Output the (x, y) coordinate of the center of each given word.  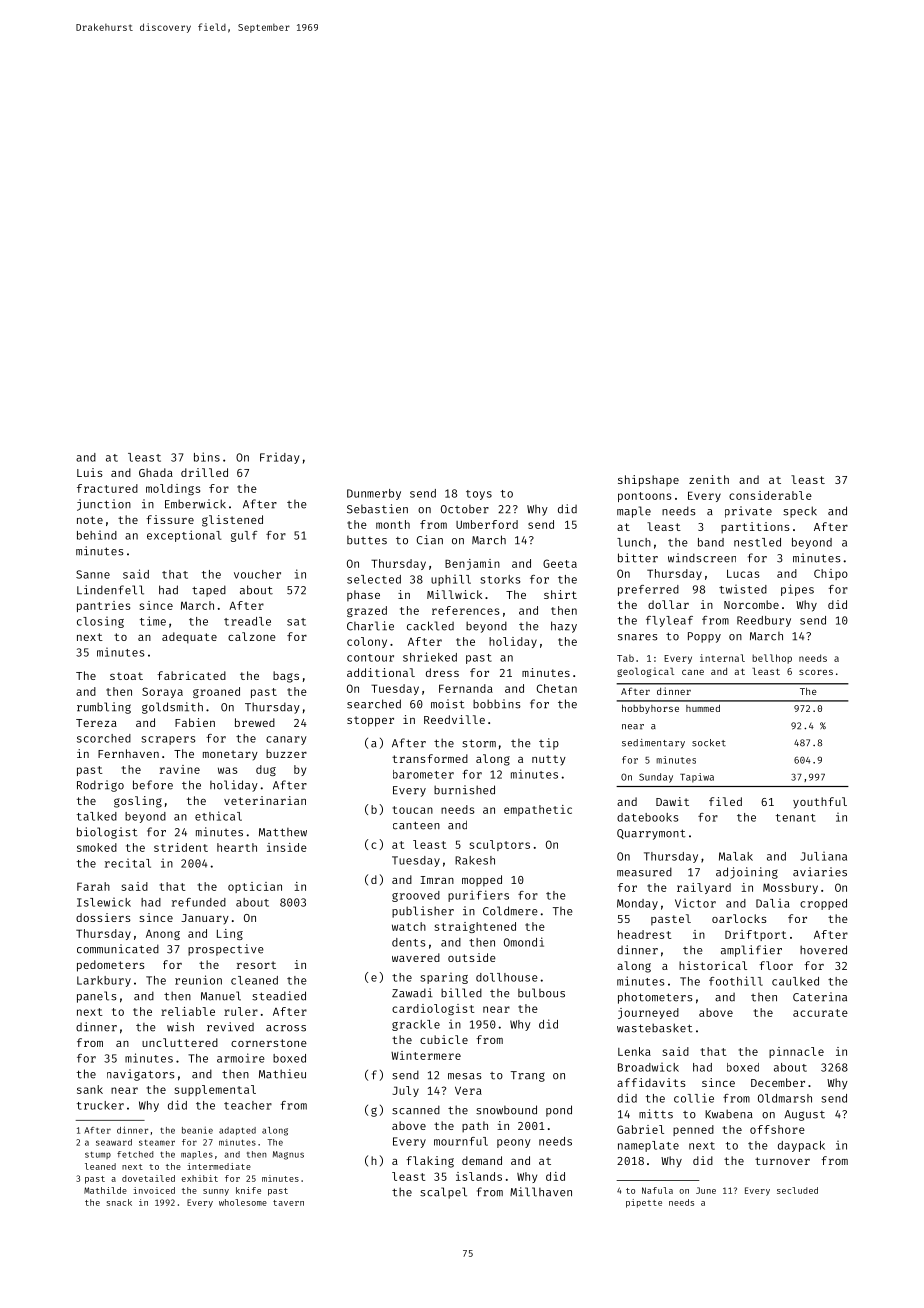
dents (409, 942)
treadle (247, 621)
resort (256, 965)
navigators (141, 1075)
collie (694, 1098)
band (711, 542)
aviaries (820, 872)
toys (479, 495)
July (406, 1091)
